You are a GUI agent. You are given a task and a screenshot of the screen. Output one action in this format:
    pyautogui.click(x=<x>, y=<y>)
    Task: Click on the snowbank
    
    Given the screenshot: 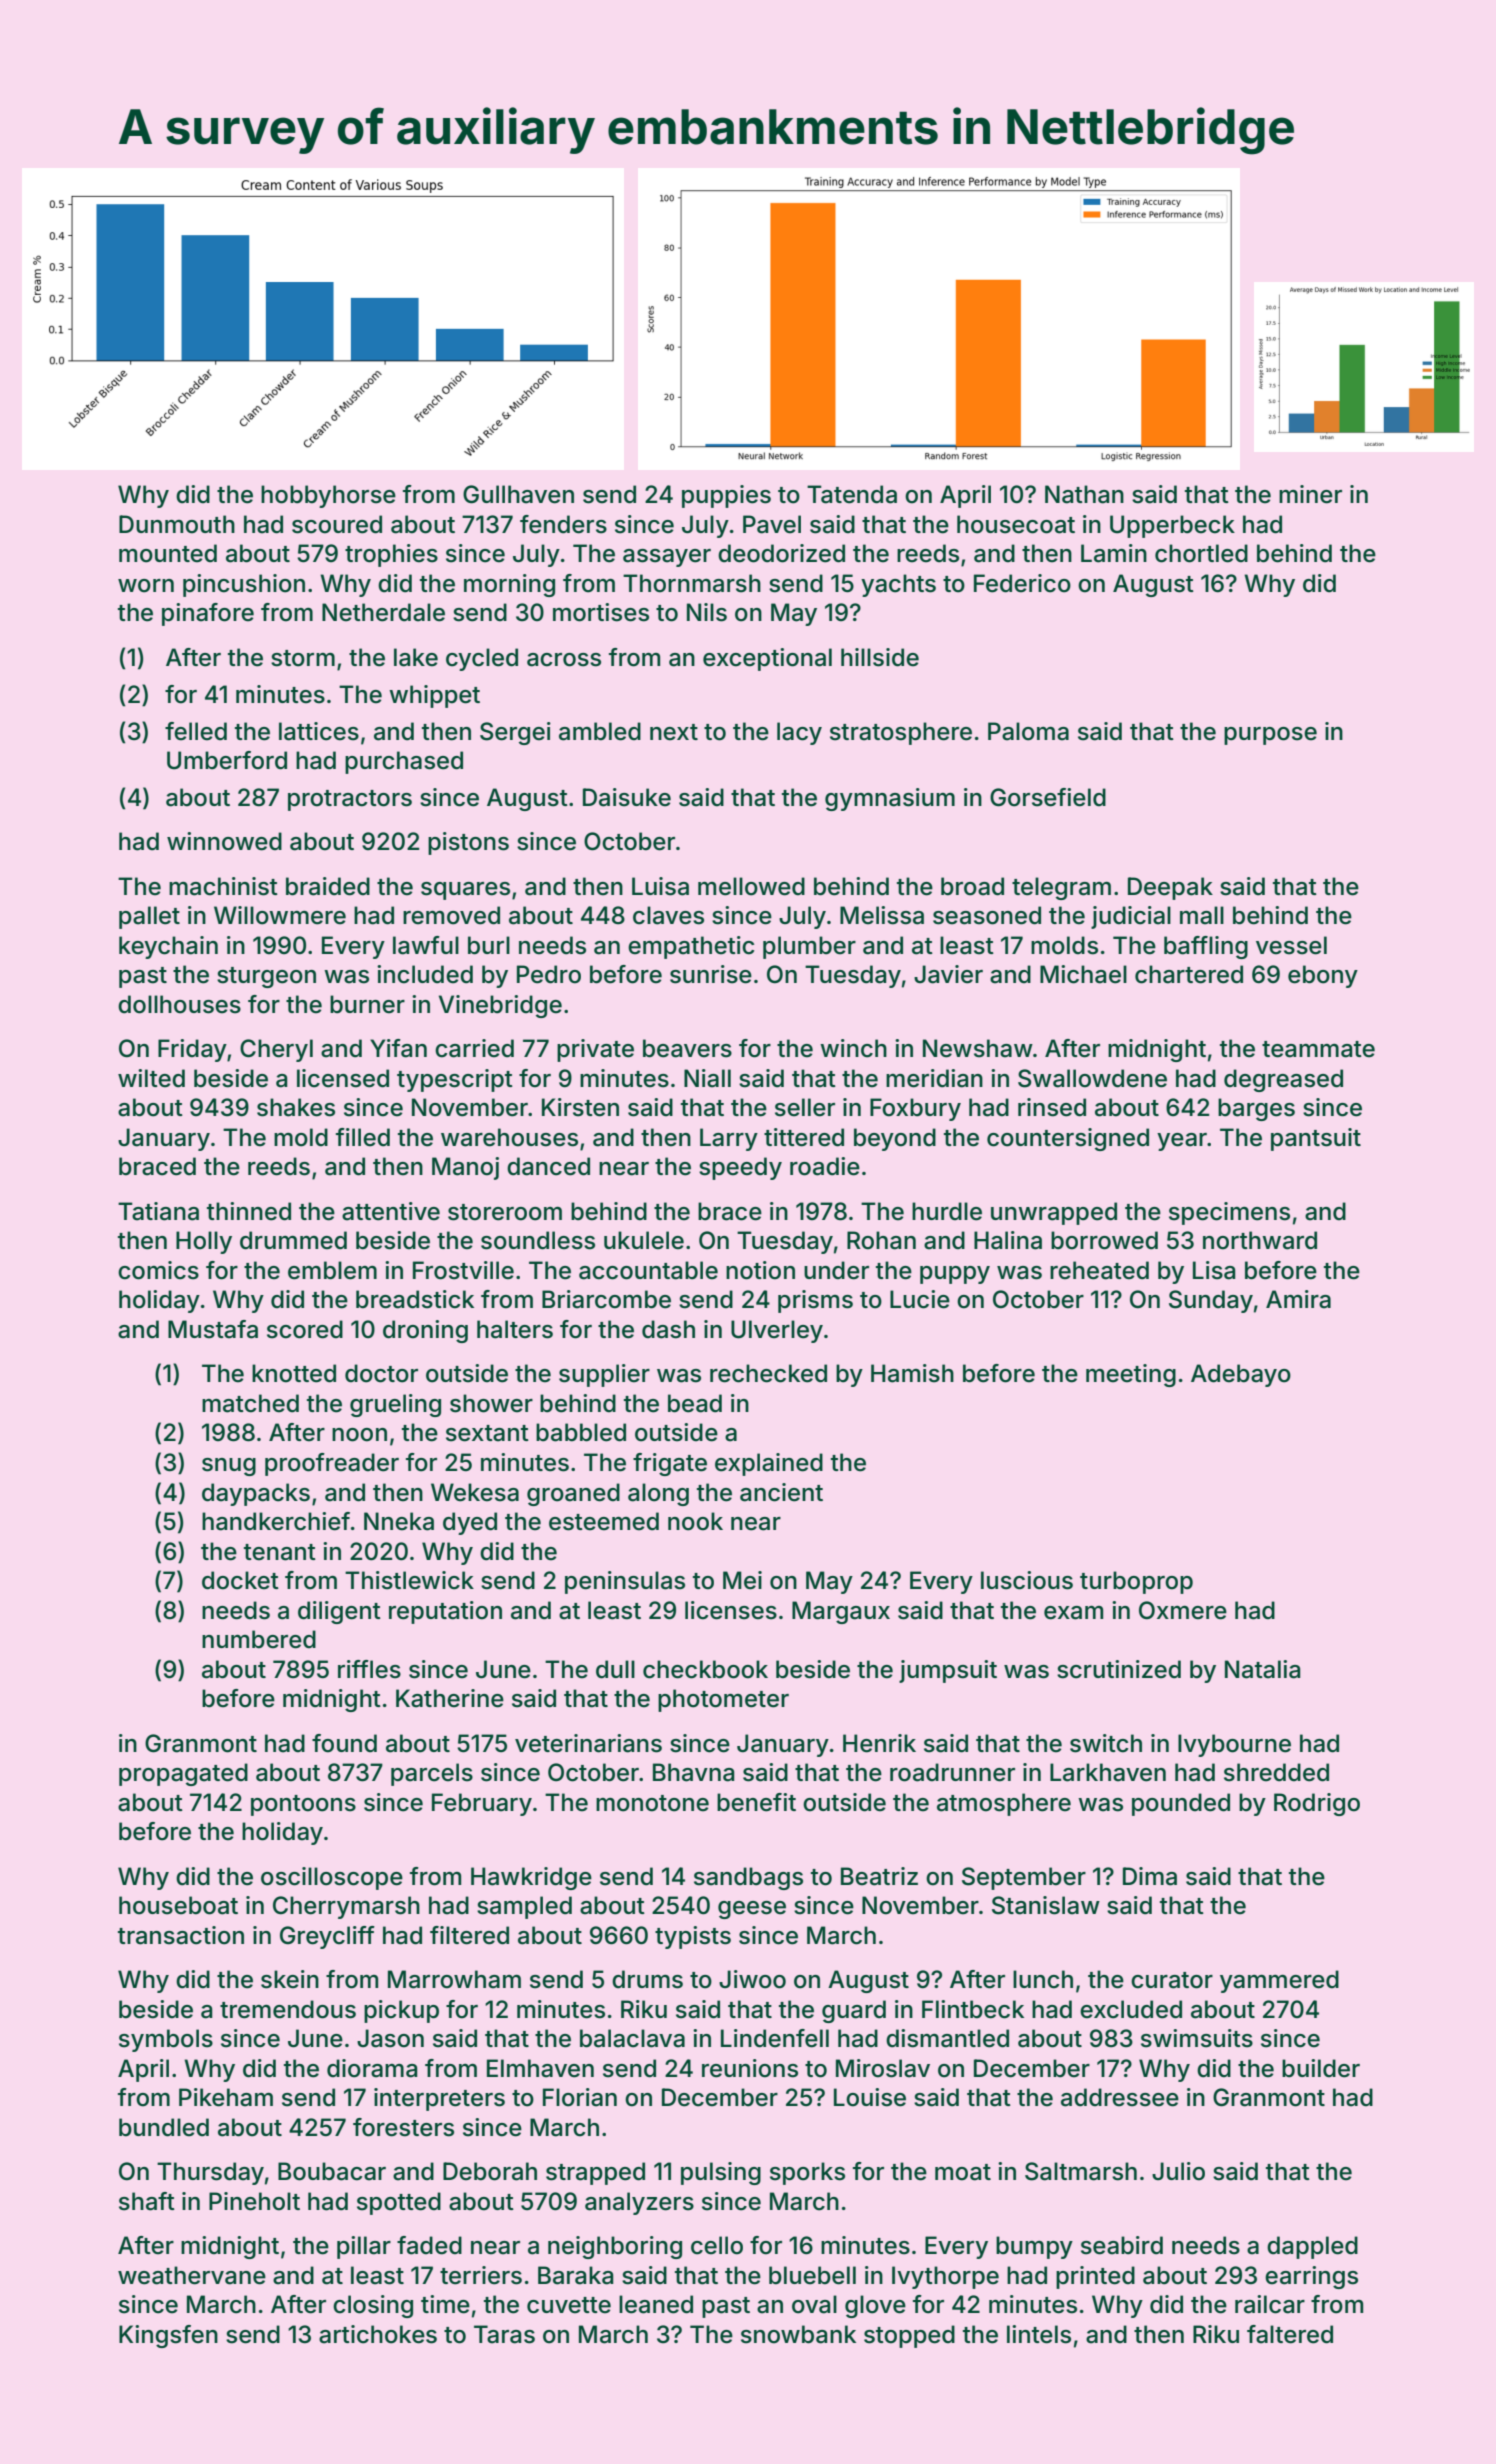 What is the action you would take?
    pyautogui.click(x=798, y=2334)
